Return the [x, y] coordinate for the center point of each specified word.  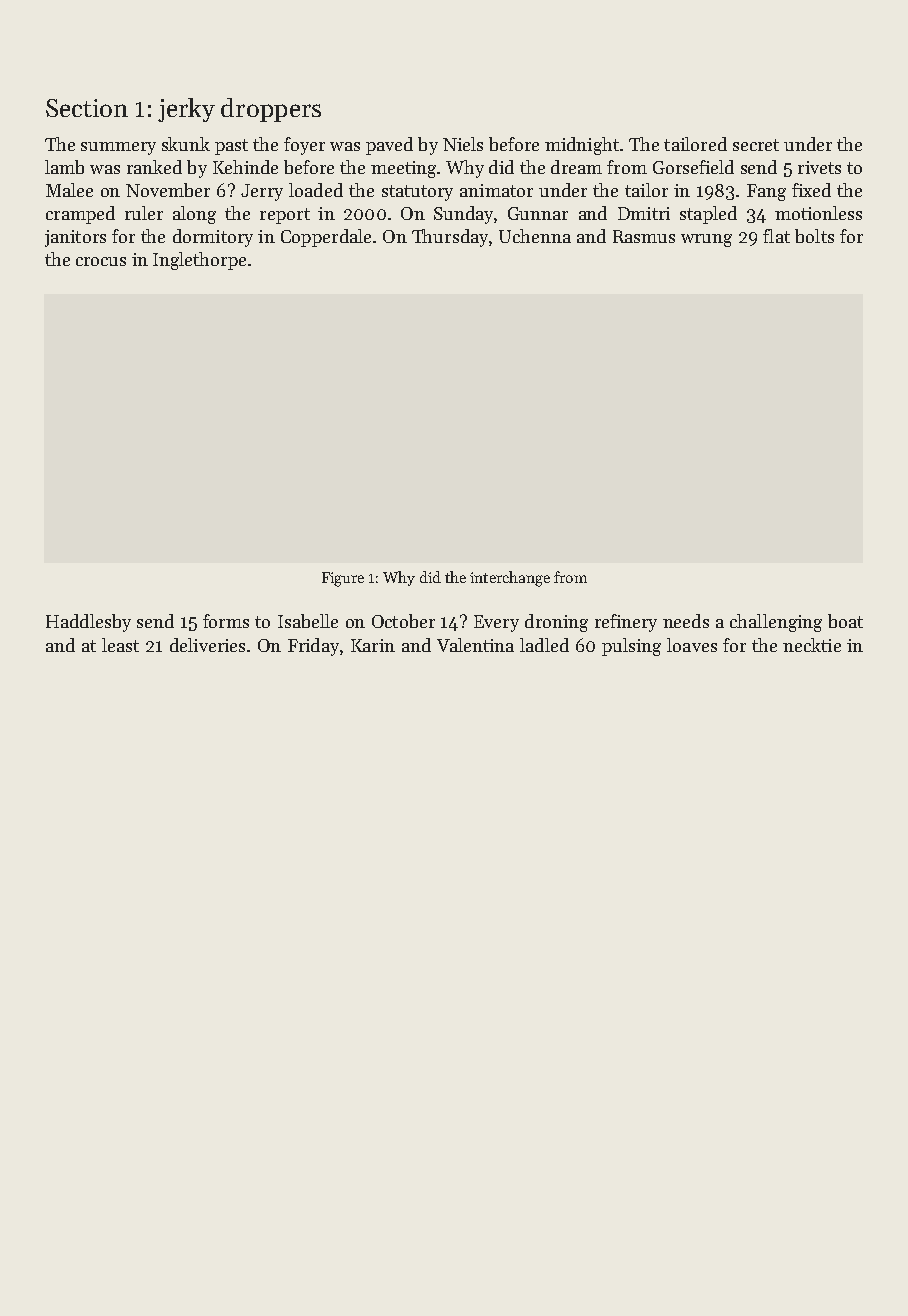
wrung [706, 240]
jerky [186, 110]
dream [576, 167]
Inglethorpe [199, 261]
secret [756, 145]
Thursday [450, 238]
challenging [776, 623]
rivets [819, 167]
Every [496, 623]
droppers [271, 110]
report [285, 216]
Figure [343, 579]
